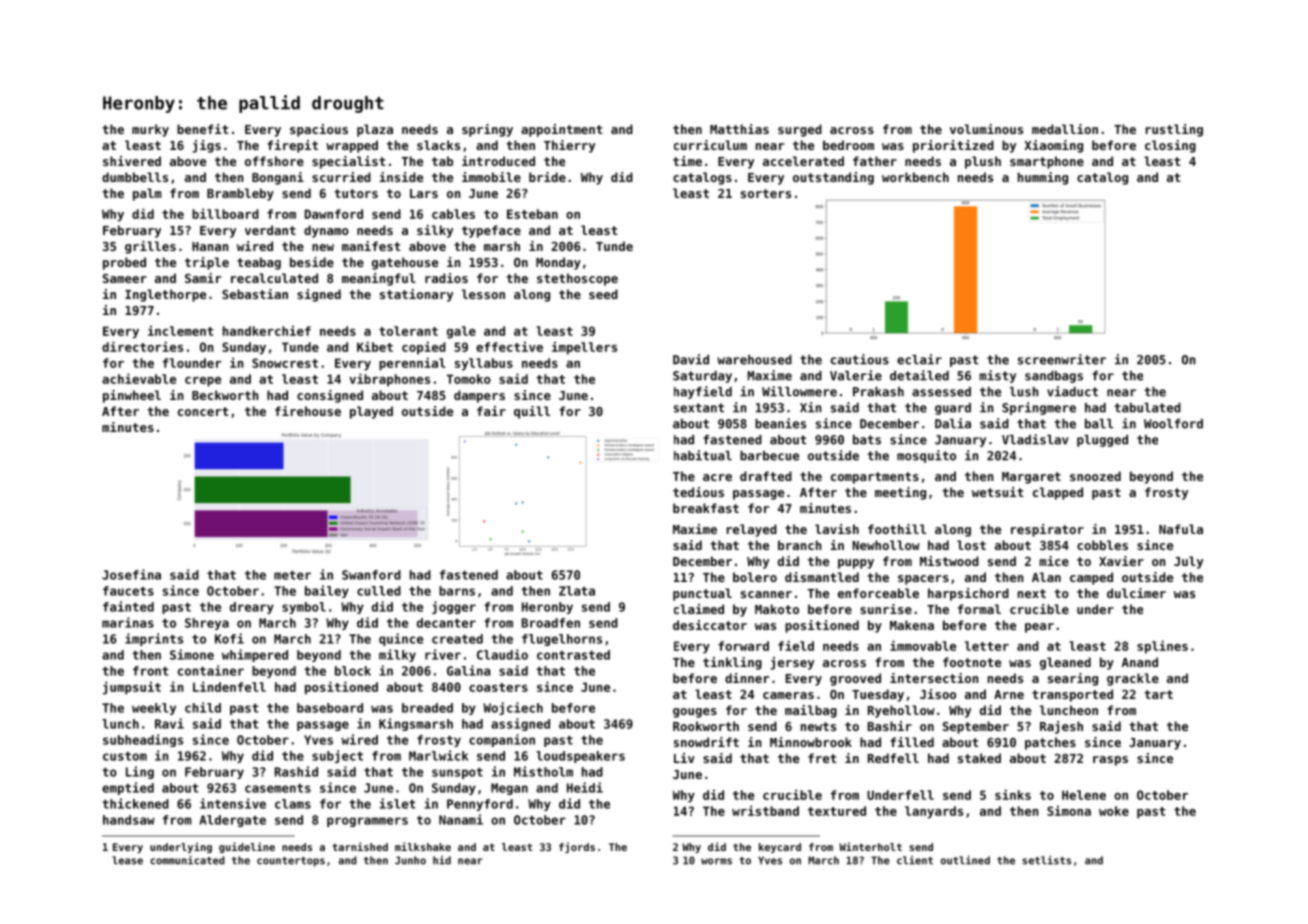 The width and height of the screenshot is (1308, 924). What do you see at coordinates (319, 130) in the screenshot?
I see `spacious` at bounding box center [319, 130].
